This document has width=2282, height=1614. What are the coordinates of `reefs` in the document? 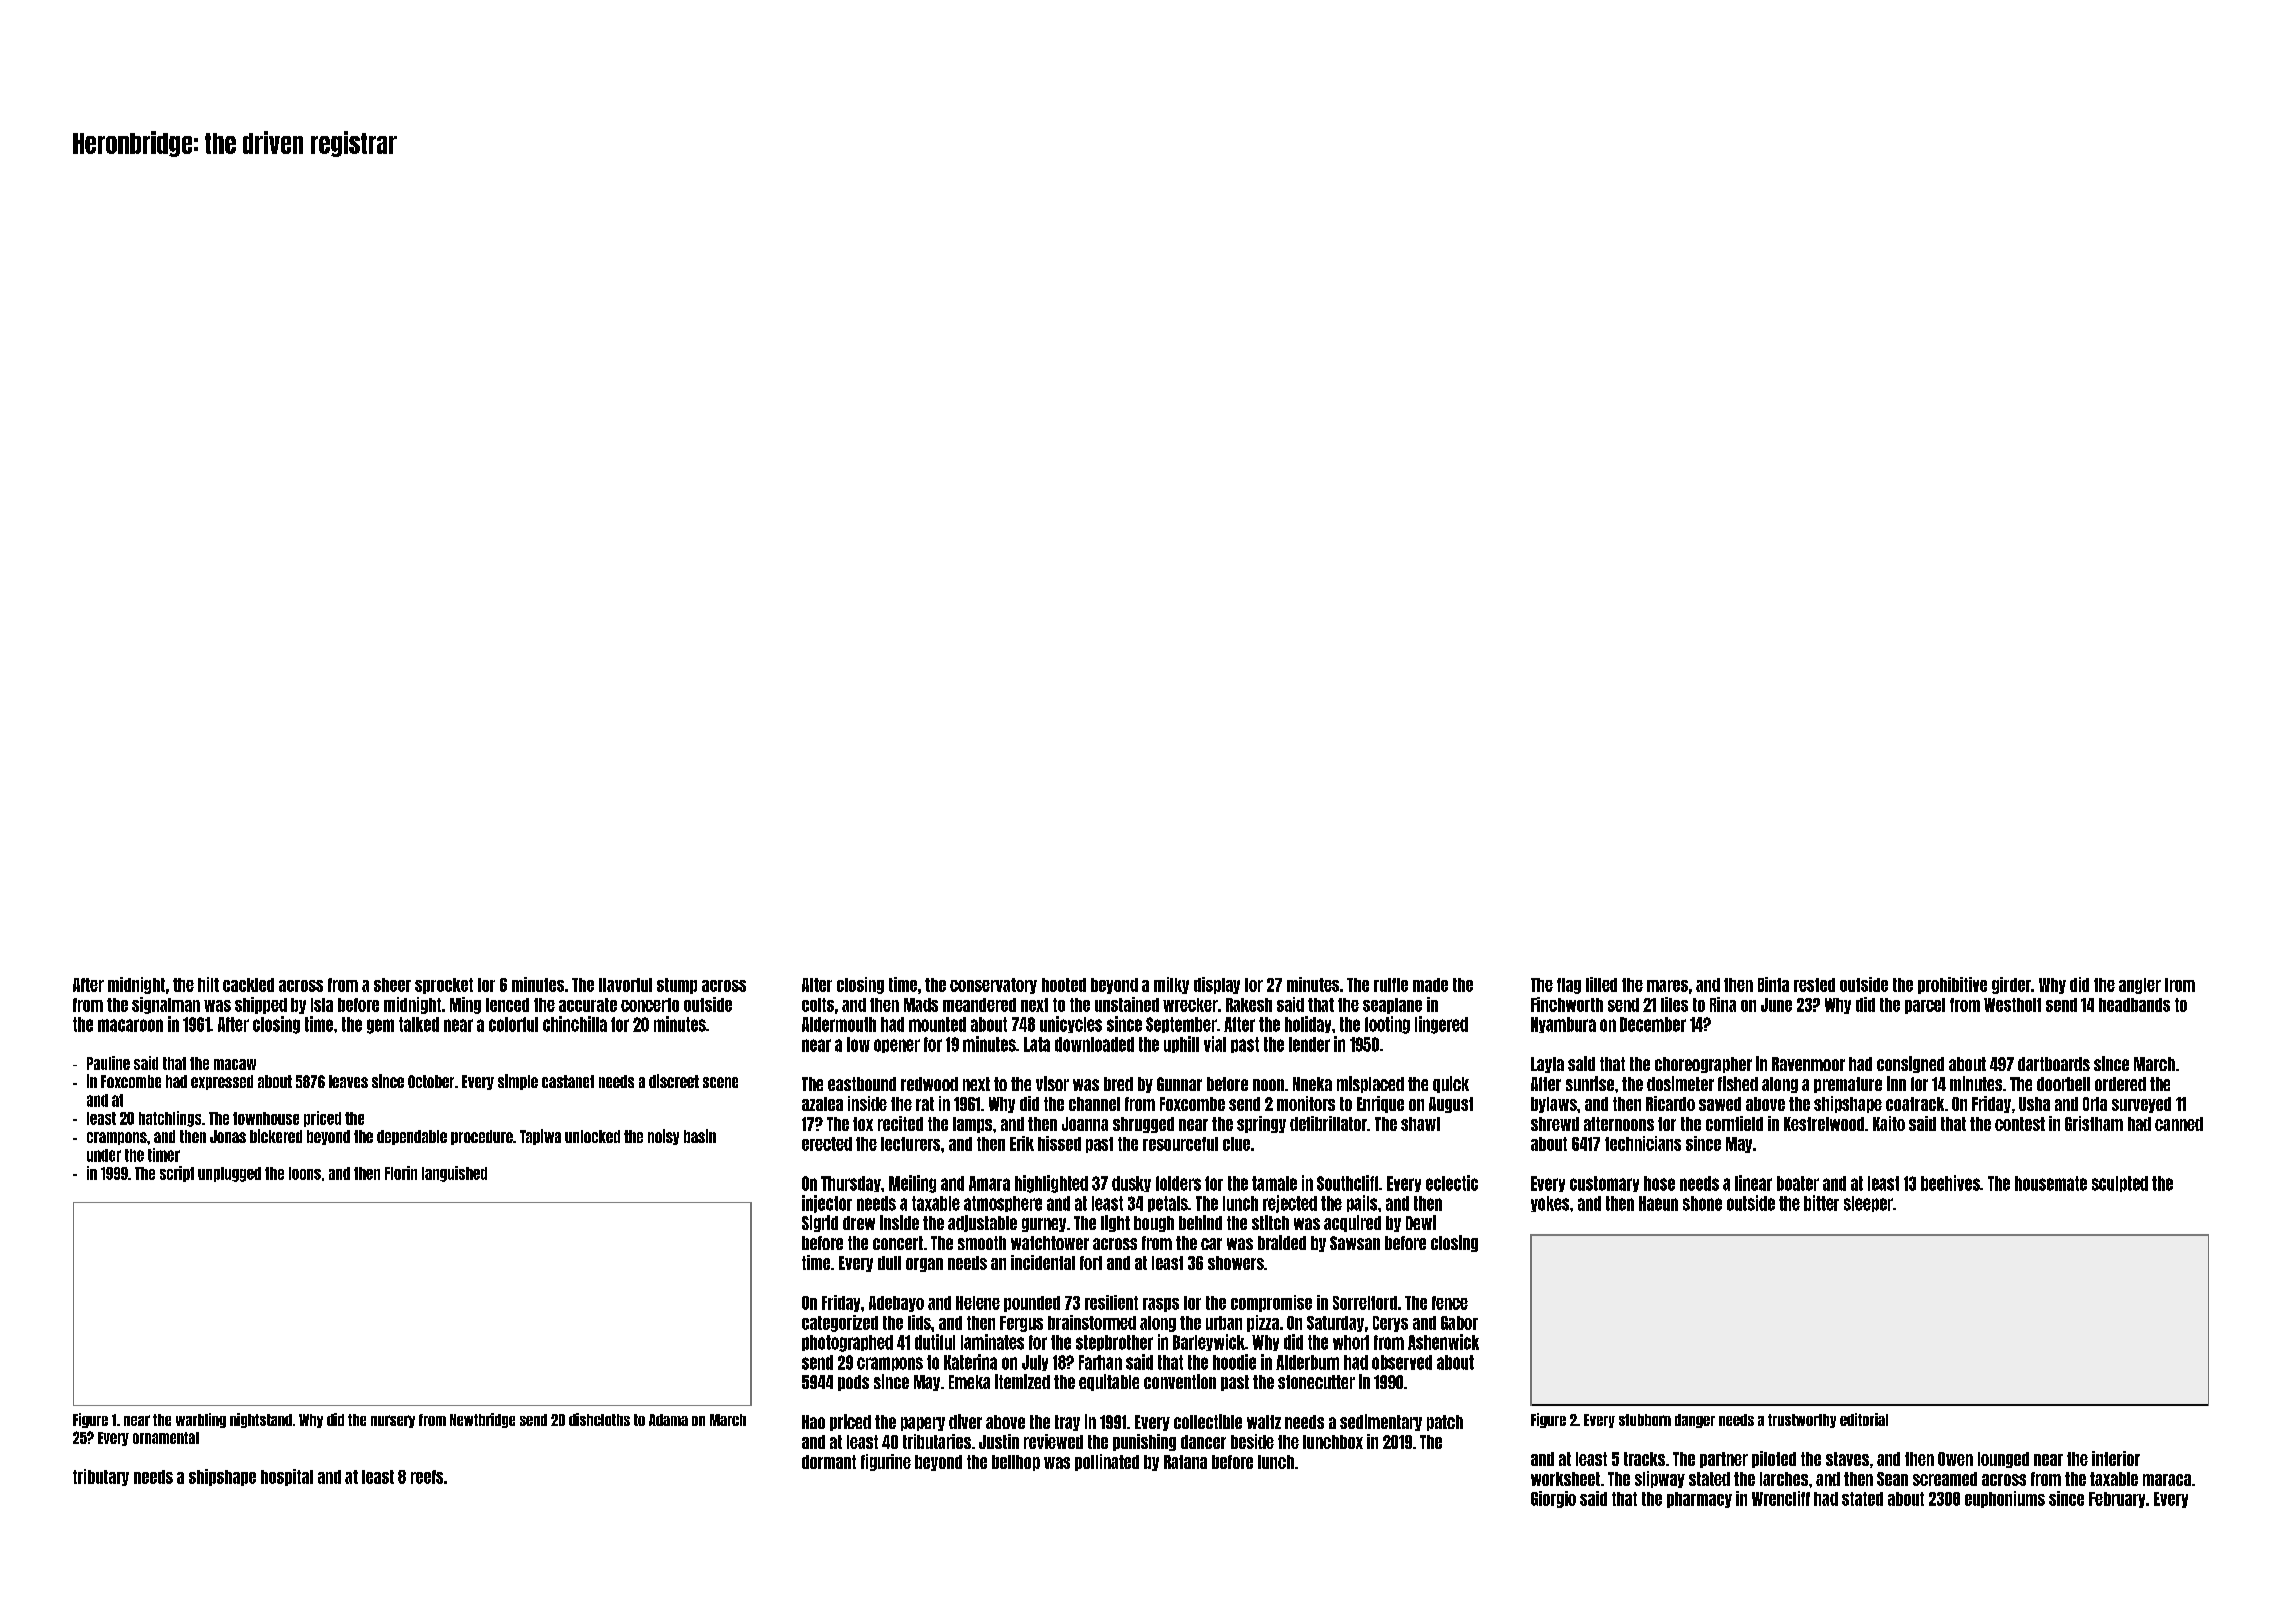 It's located at (427, 1477).
